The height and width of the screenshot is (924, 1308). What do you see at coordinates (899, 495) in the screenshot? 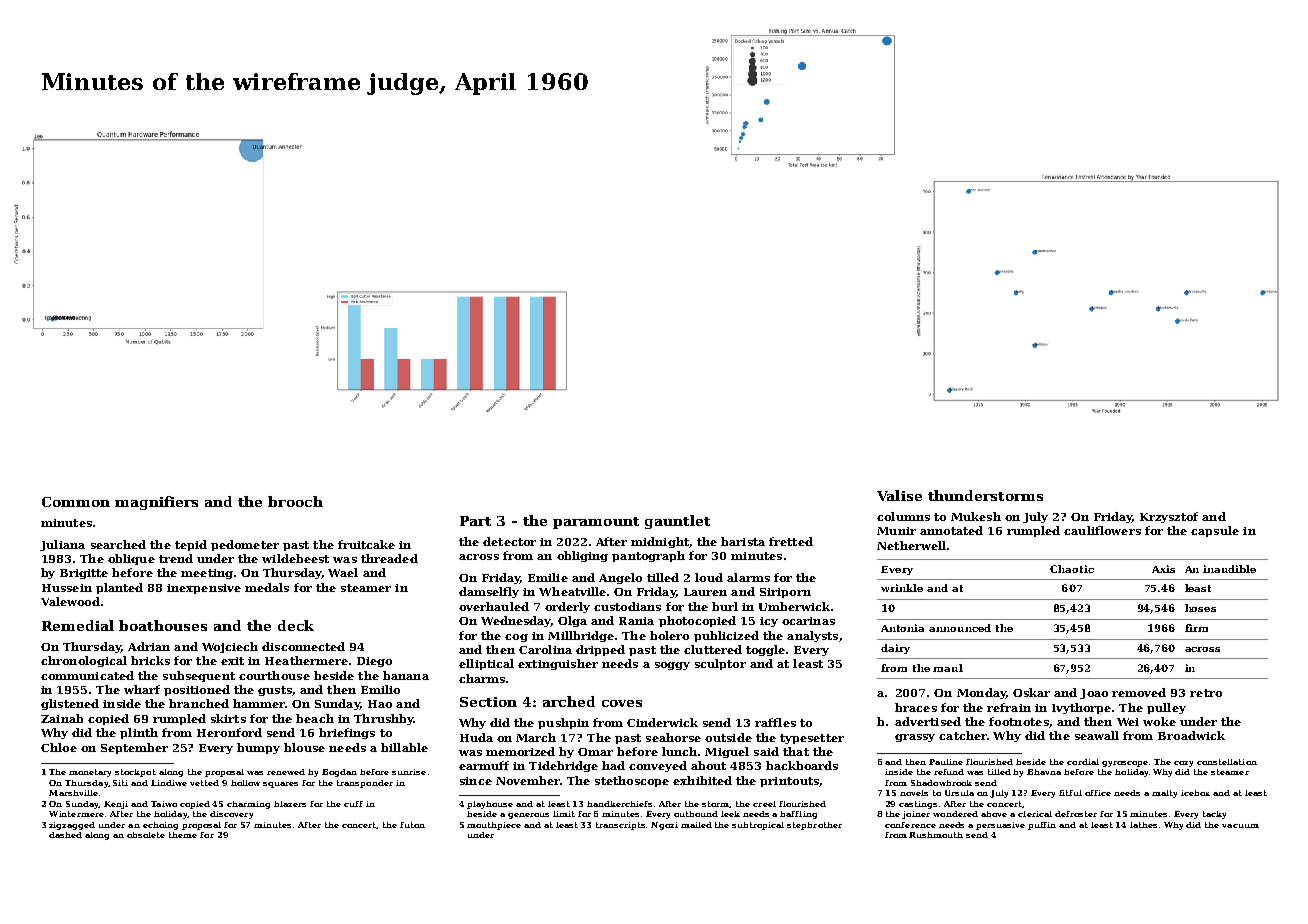
I see `Valise` at bounding box center [899, 495].
